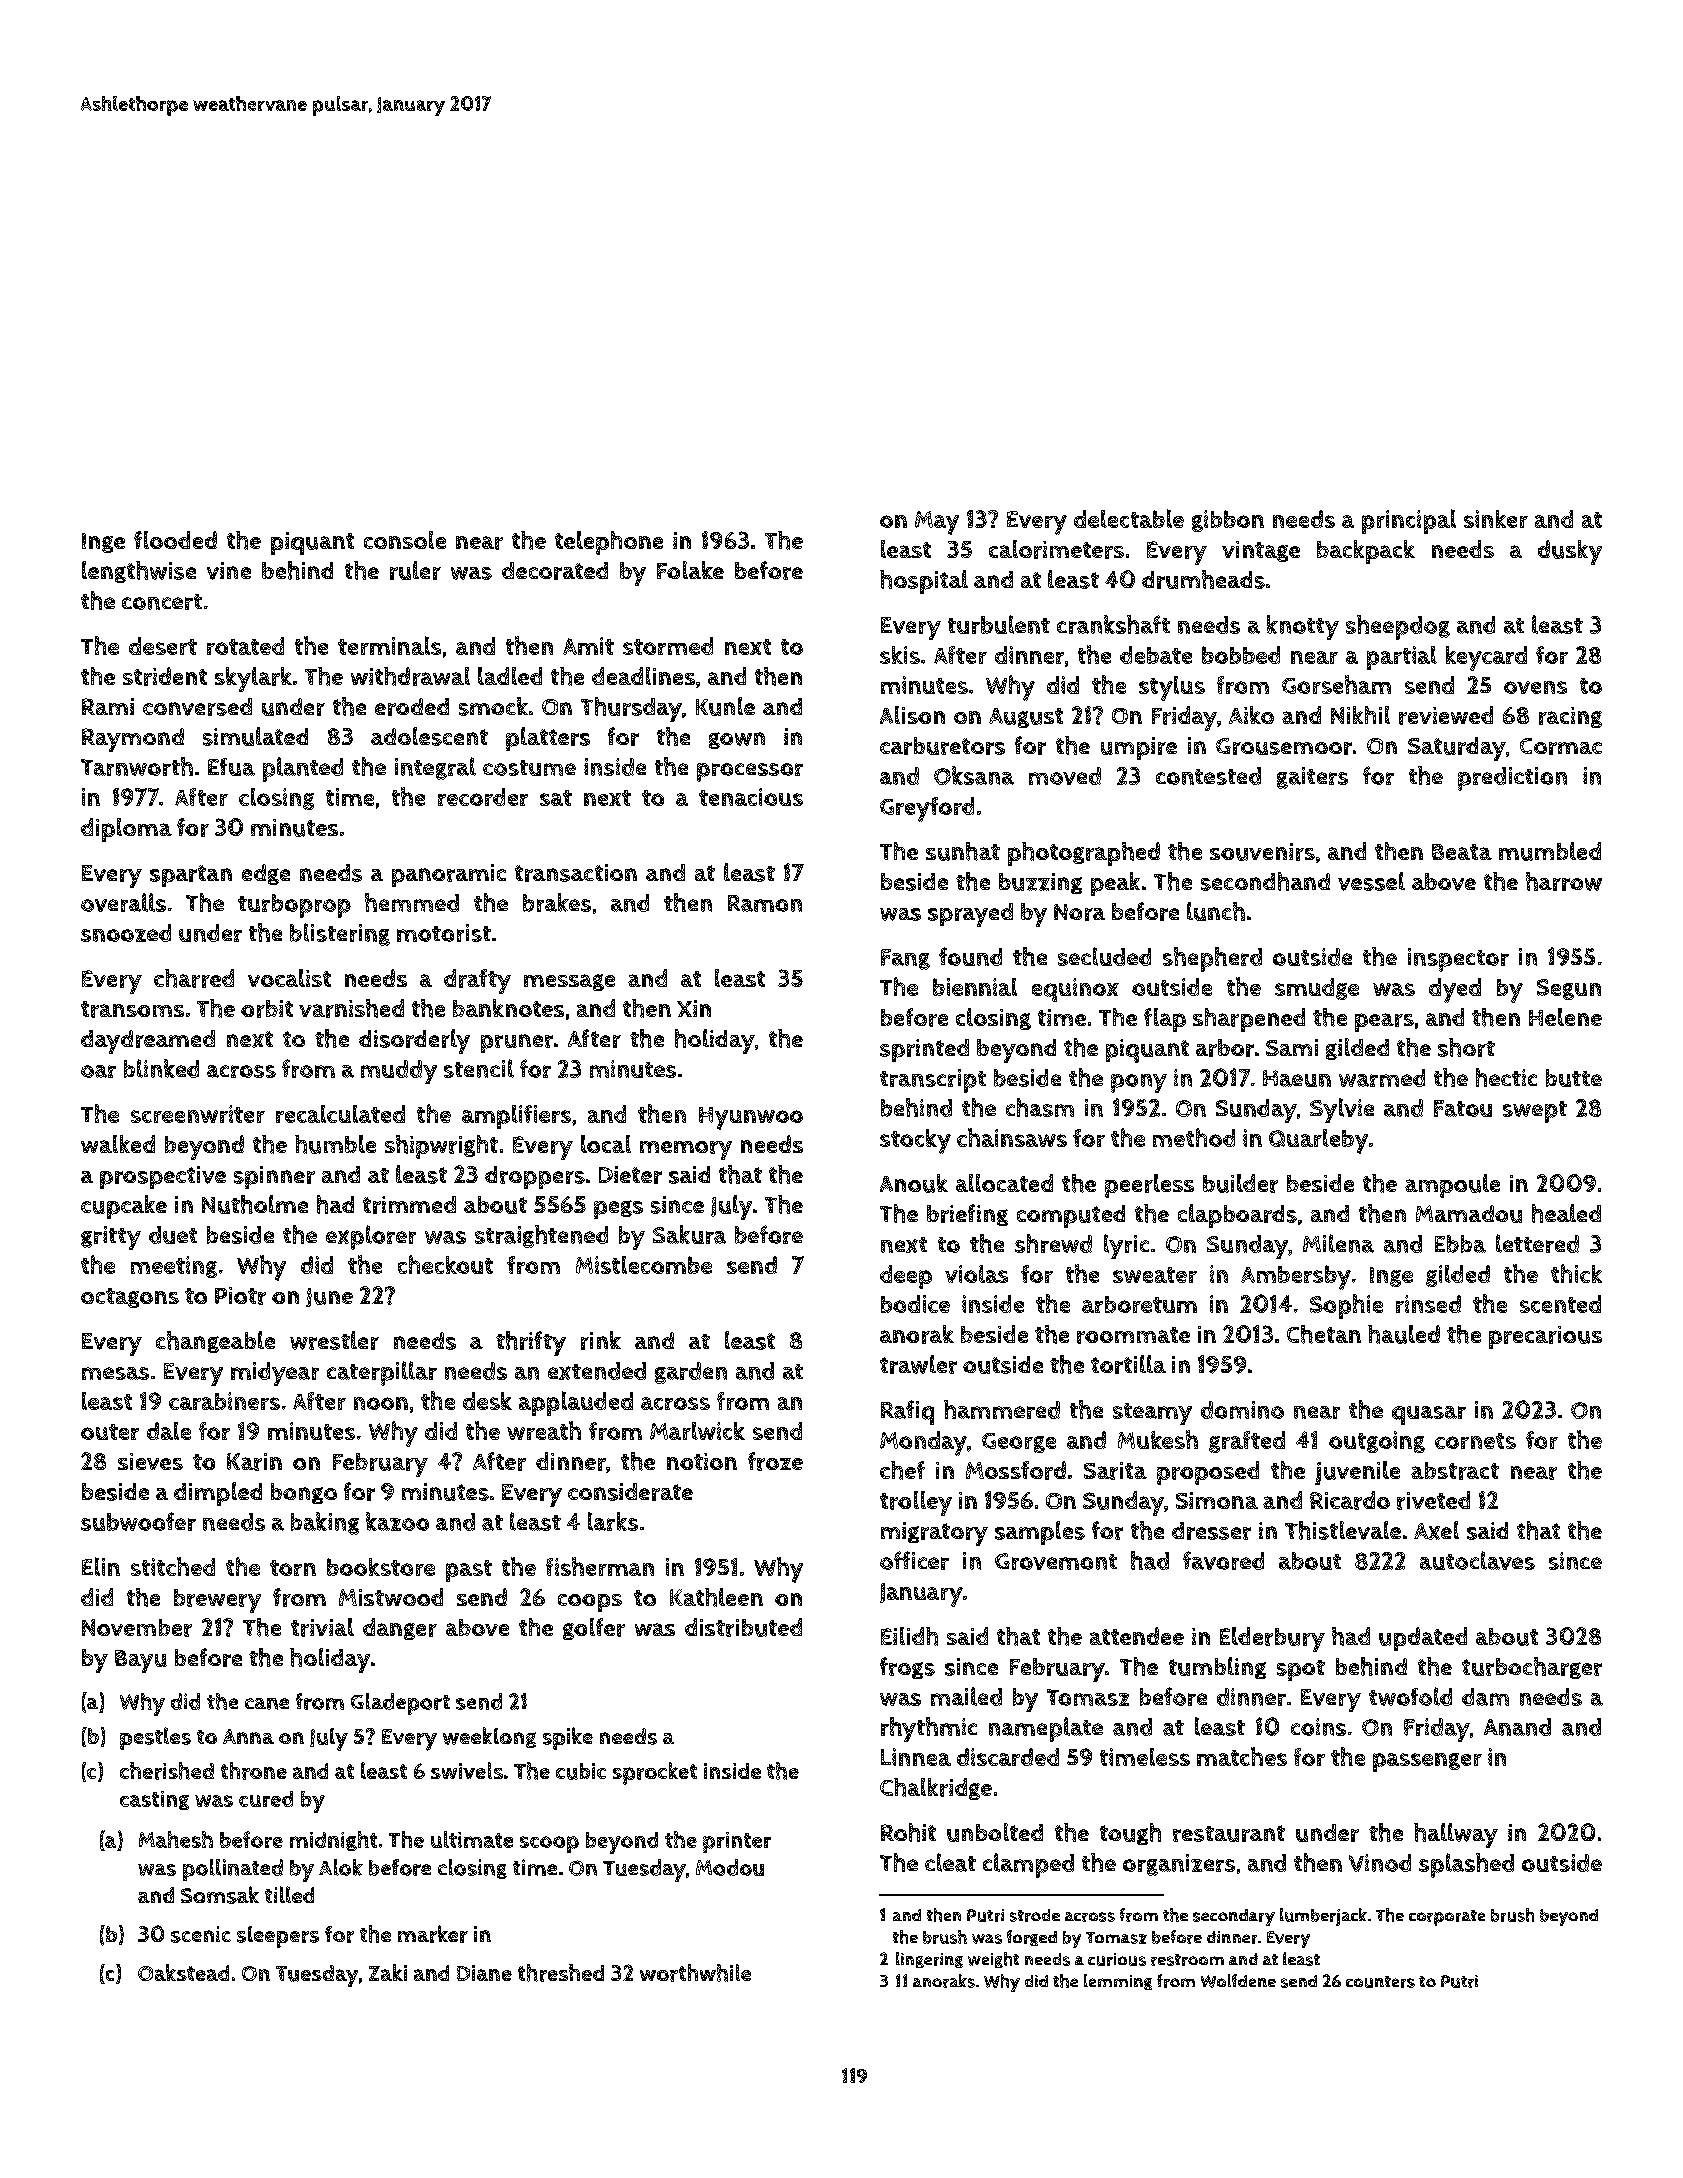 This screenshot has height=2178, width=1683. What do you see at coordinates (154, 1800) in the screenshot?
I see `casting` at bounding box center [154, 1800].
